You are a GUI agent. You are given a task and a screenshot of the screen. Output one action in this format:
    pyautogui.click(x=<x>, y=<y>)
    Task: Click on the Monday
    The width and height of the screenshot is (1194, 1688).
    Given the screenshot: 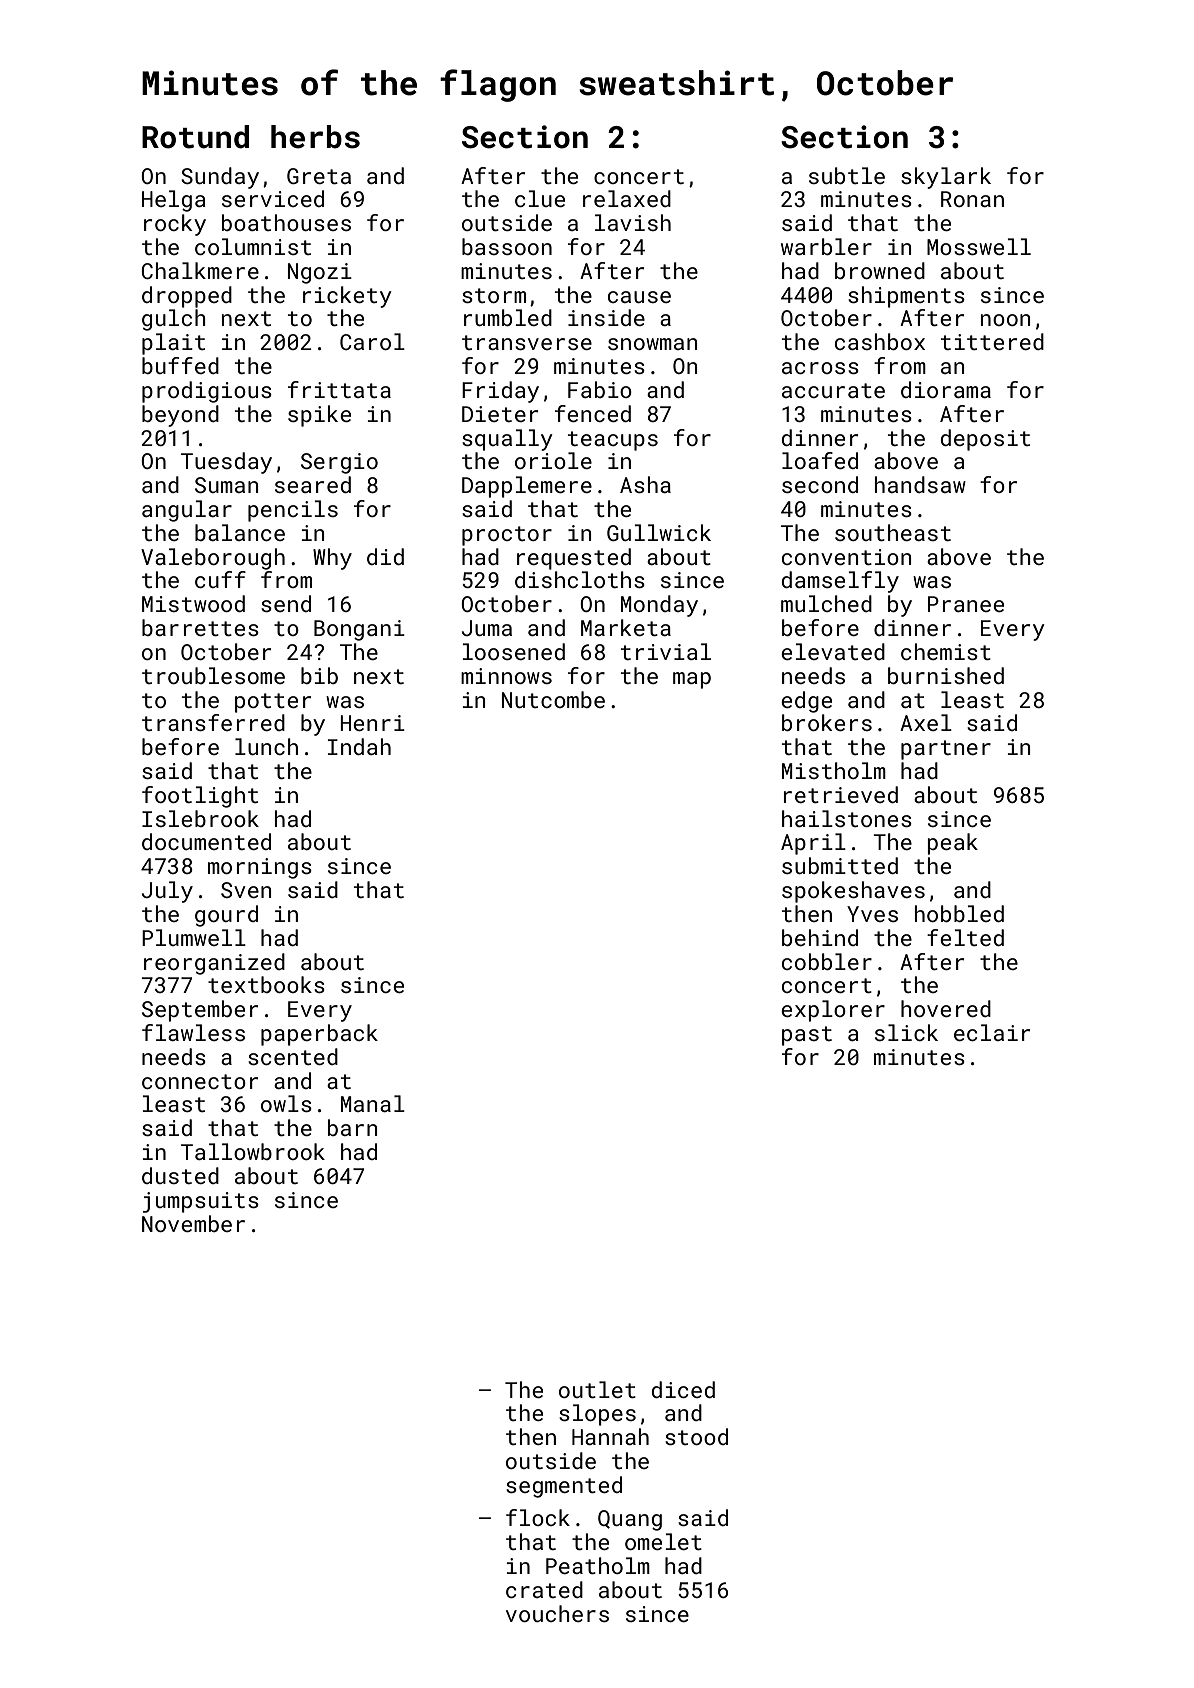 What is the action you would take?
    pyautogui.click(x=659, y=606)
